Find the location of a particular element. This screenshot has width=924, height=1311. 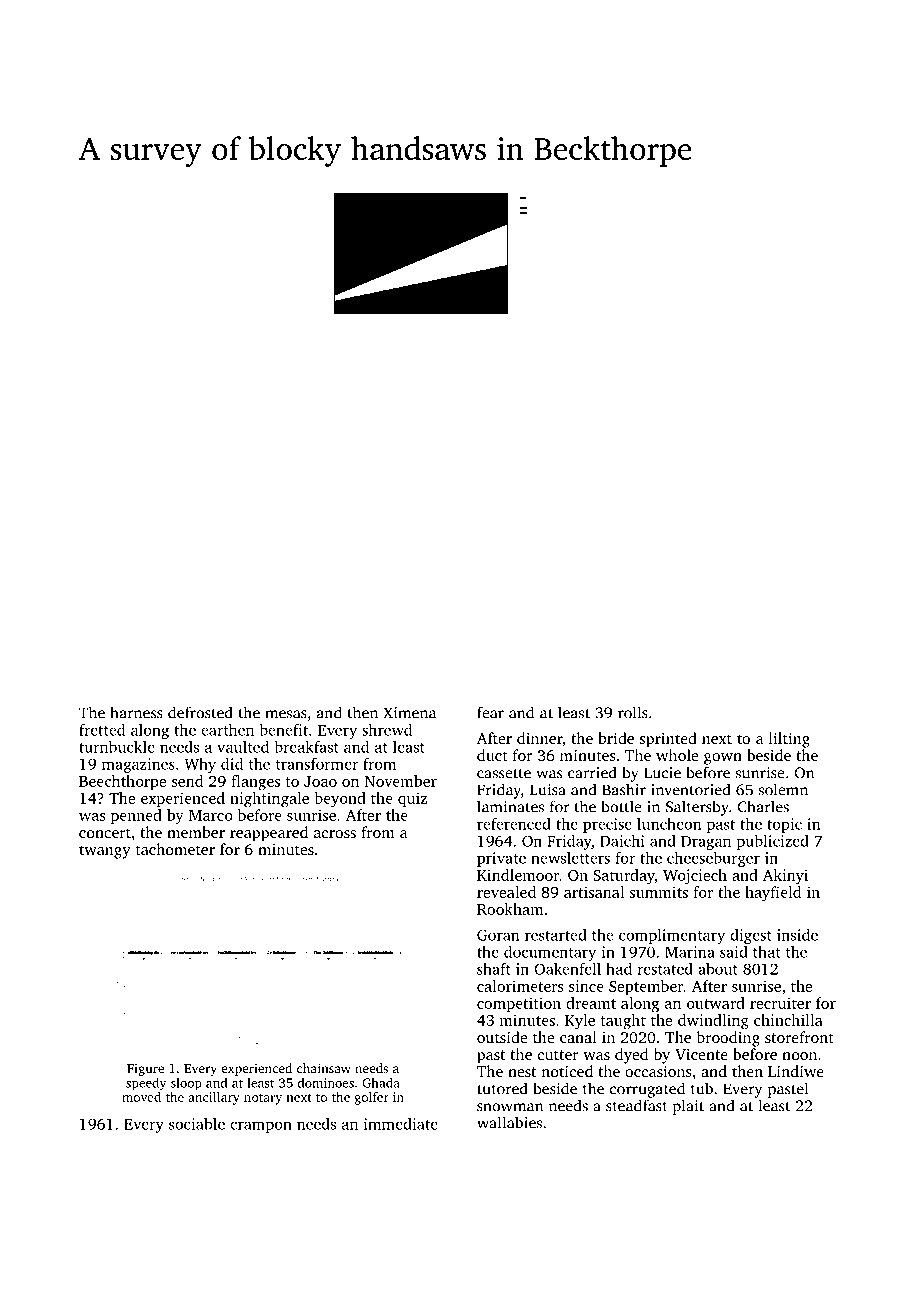

rolls is located at coordinates (633, 712).
